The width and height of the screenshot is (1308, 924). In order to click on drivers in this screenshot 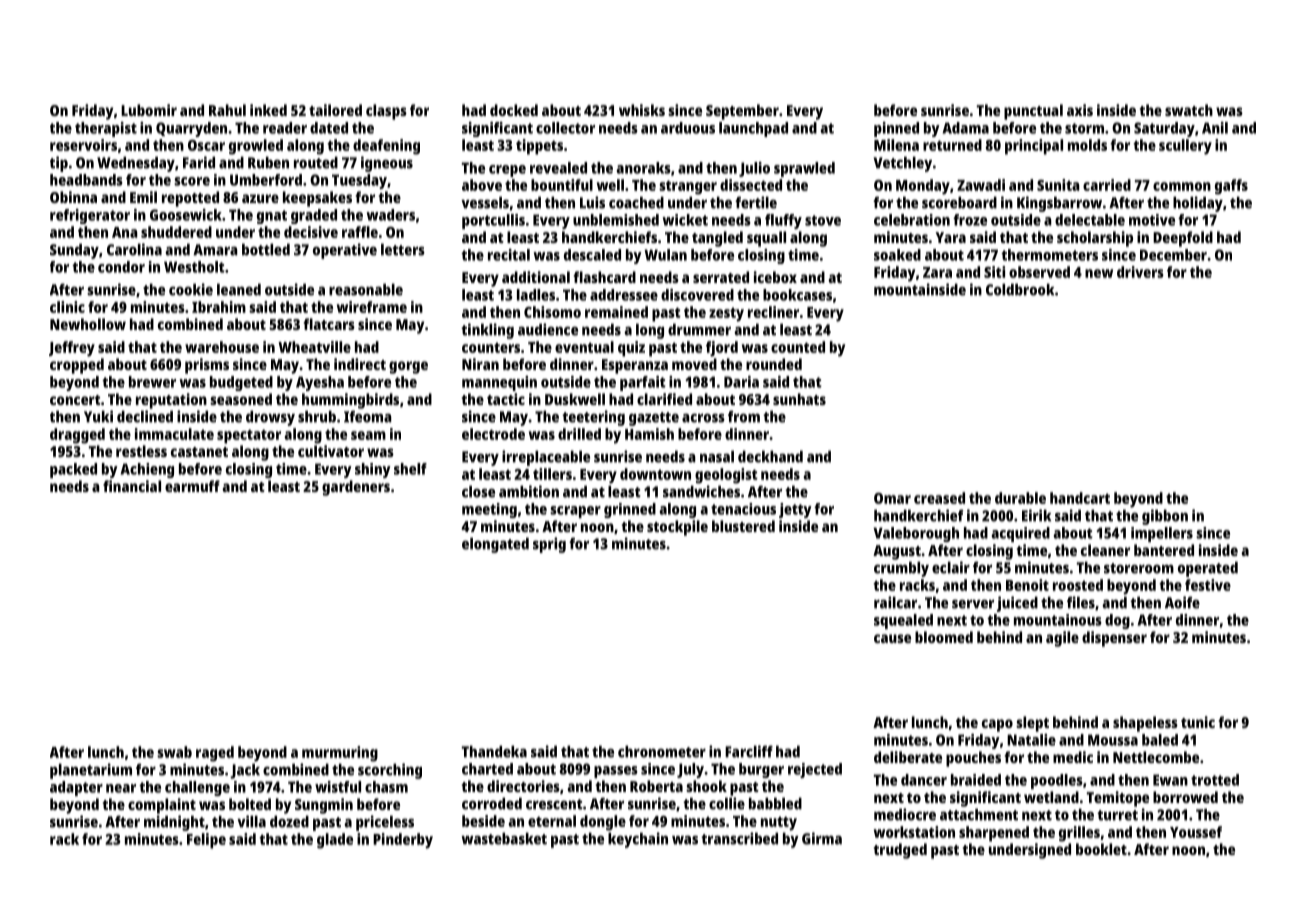, I will do `click(1140, 272)`.
